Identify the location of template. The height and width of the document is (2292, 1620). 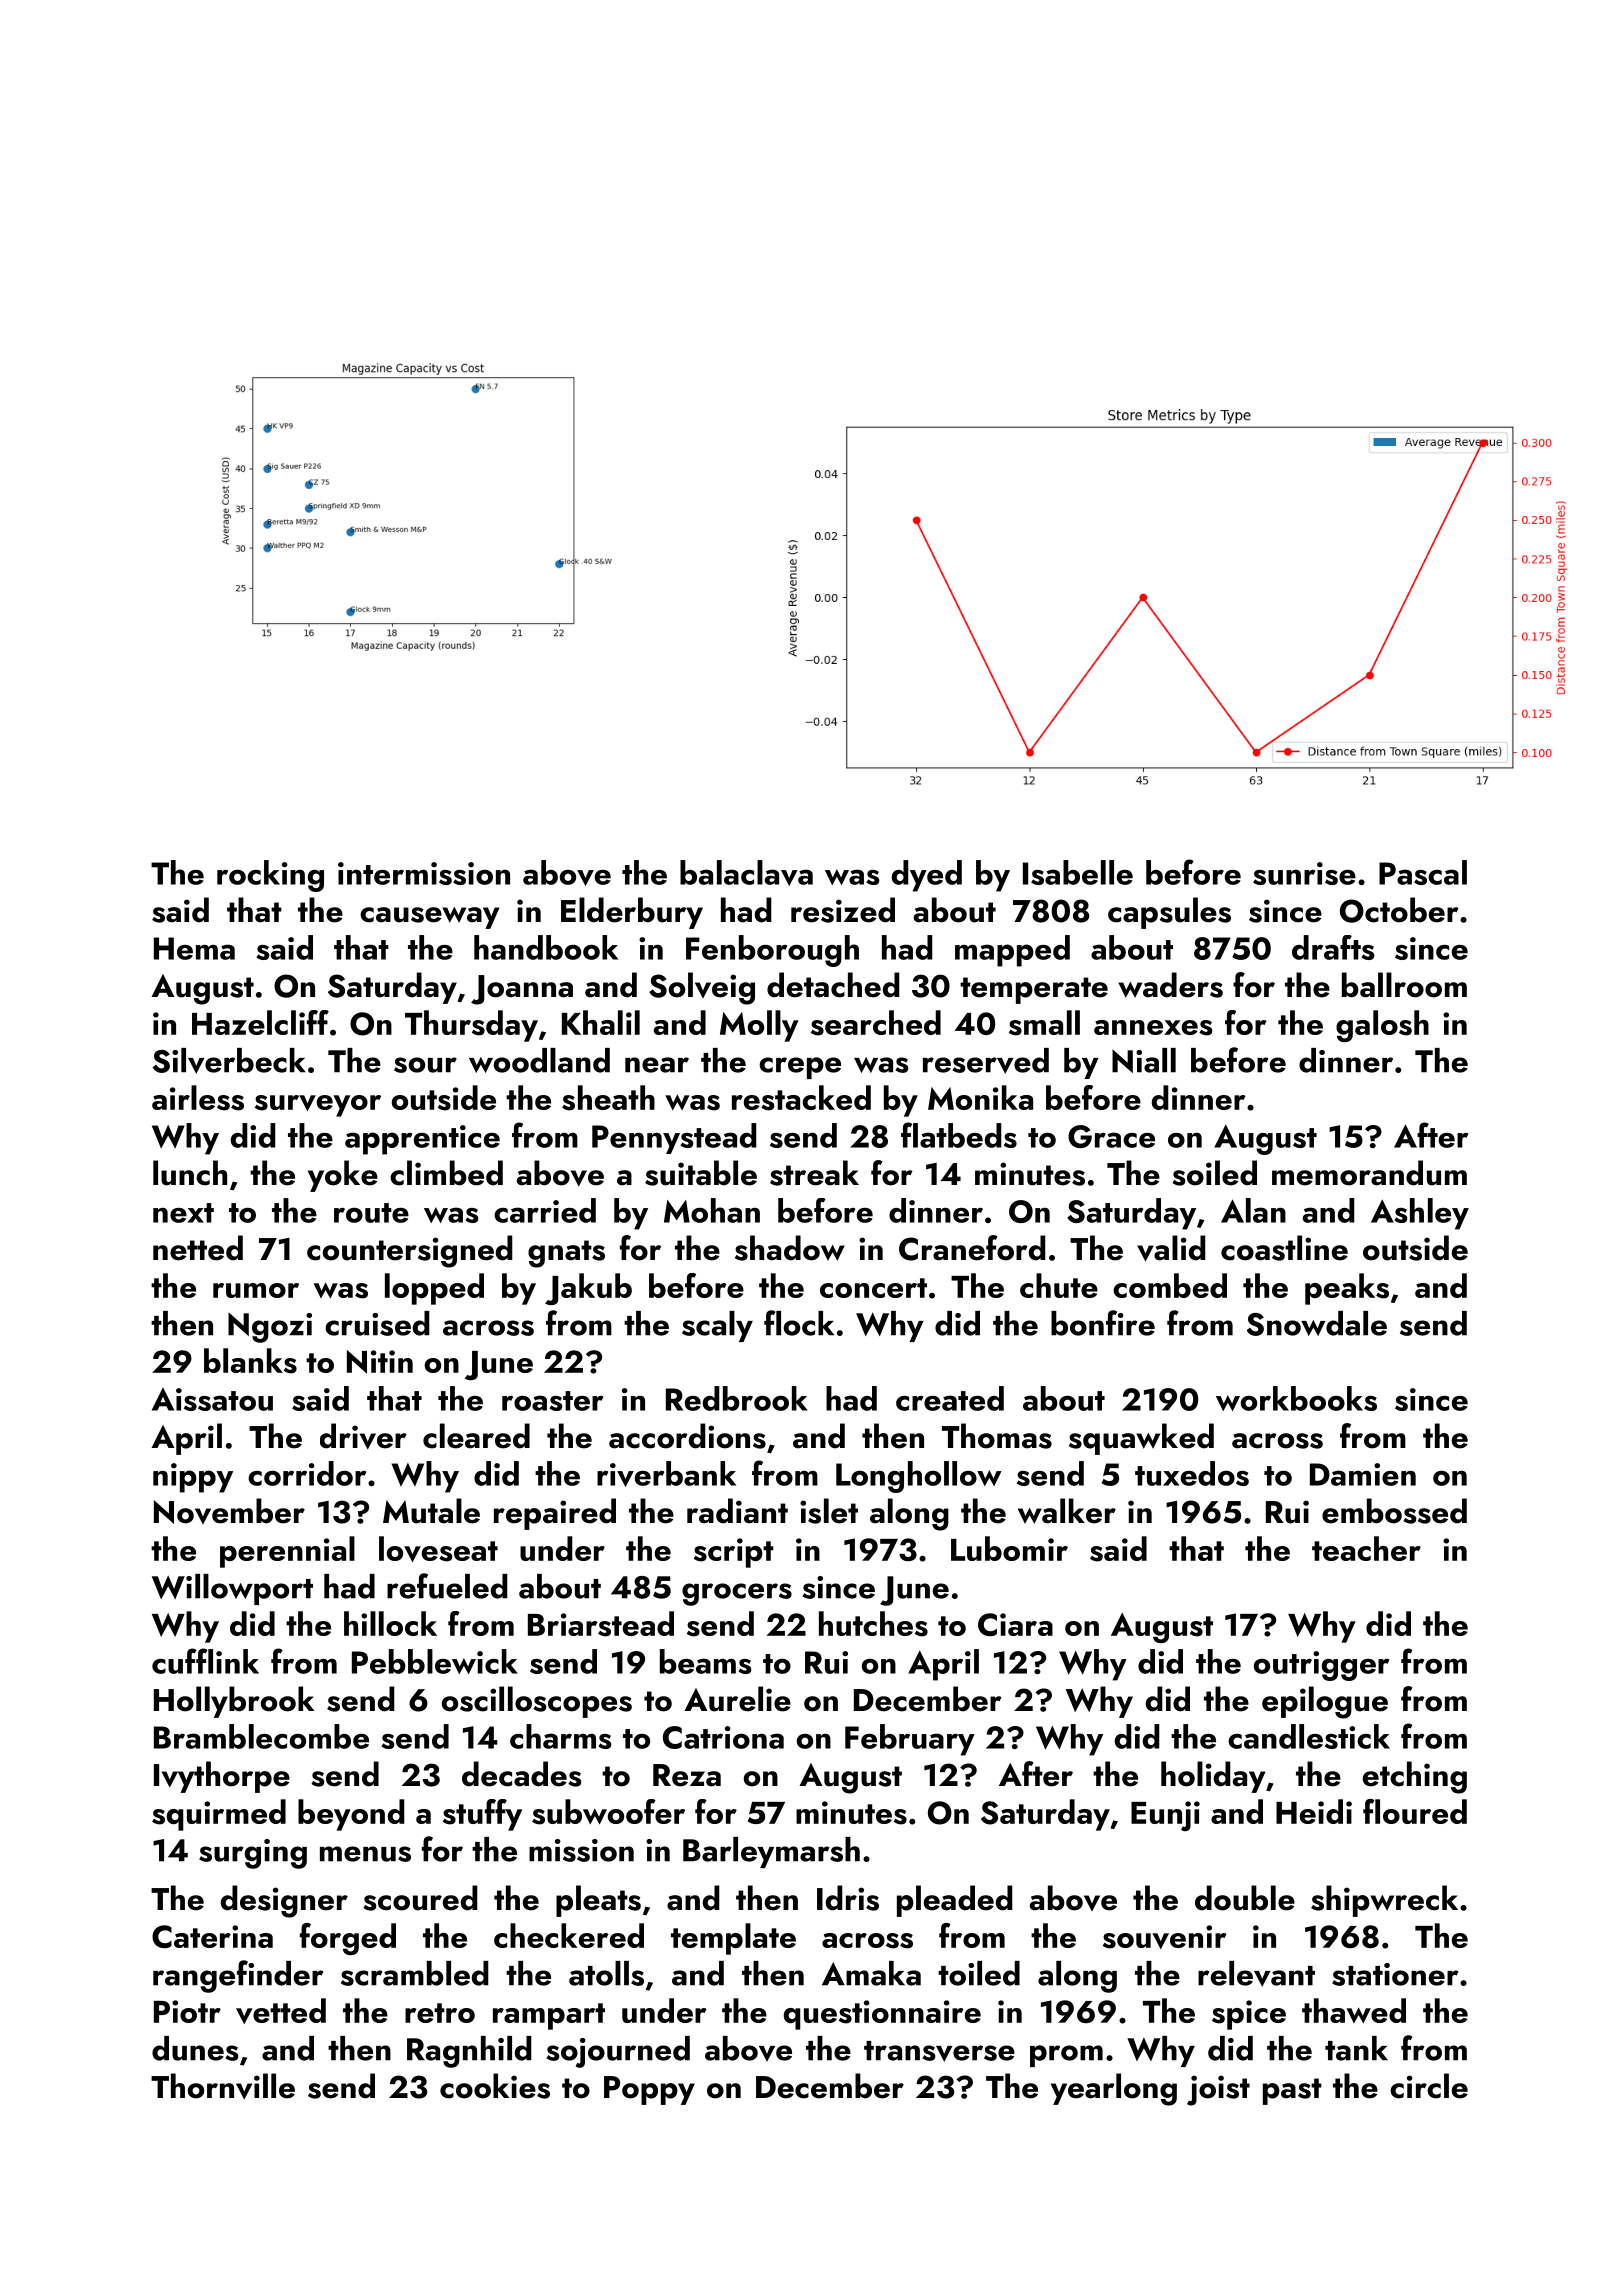
(733, 1939).
